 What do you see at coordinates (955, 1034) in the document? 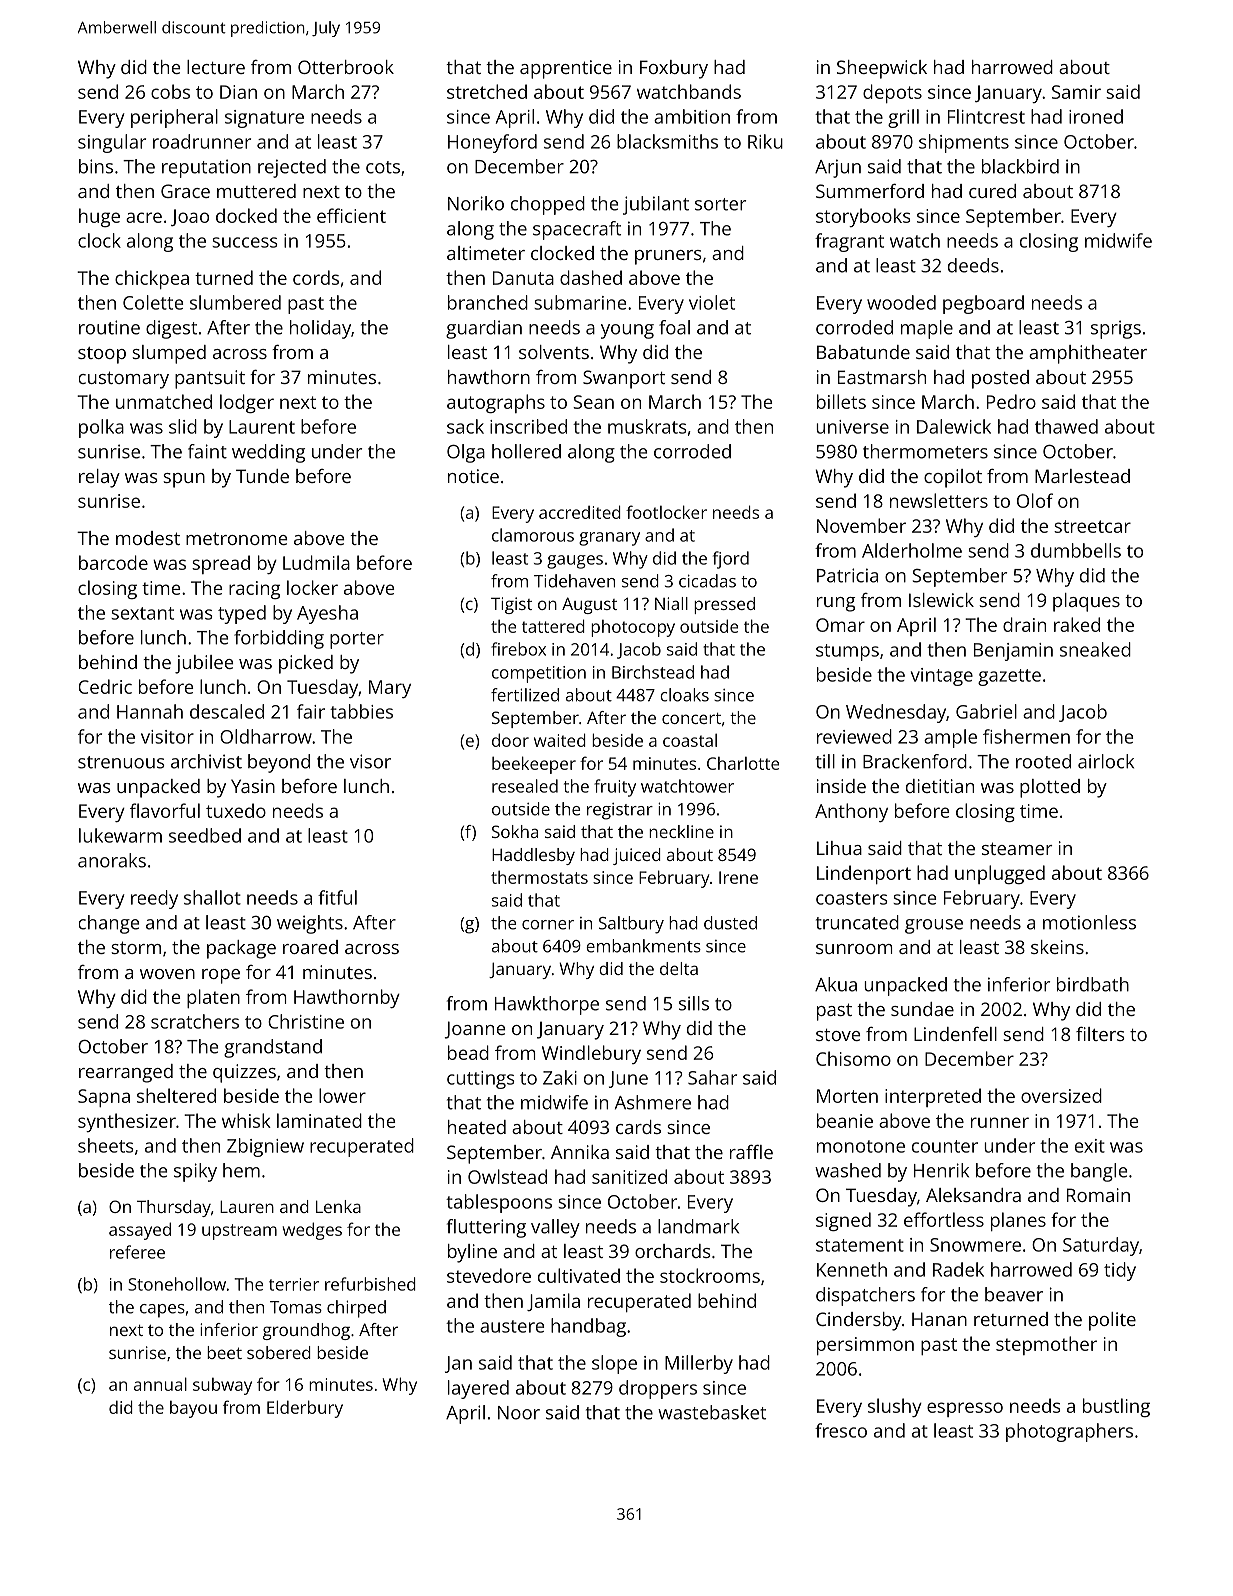
I see `Lindenfell` at bounding box center [955, 1034].
